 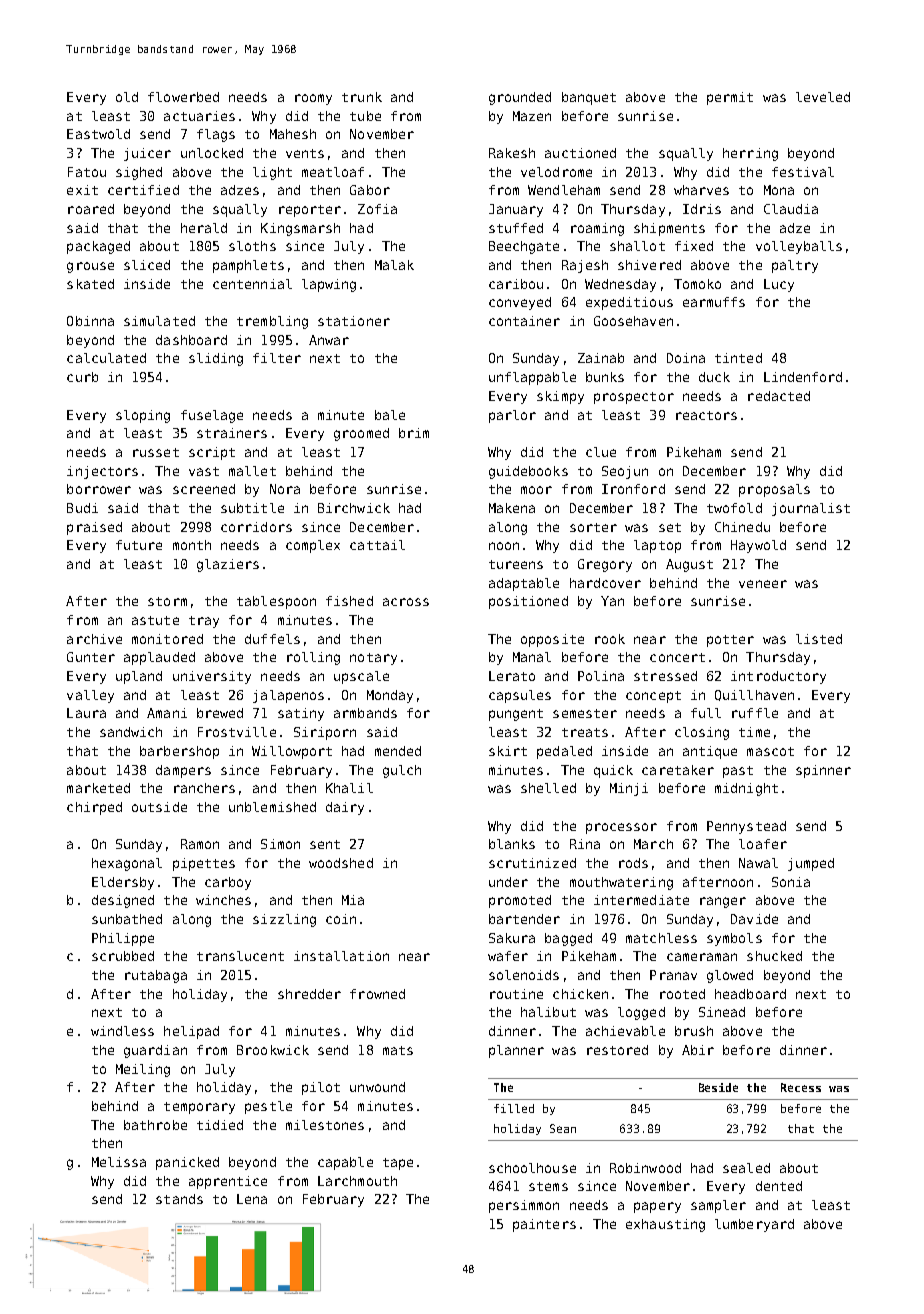 I want to click on Lucy, so click(x=779, y=285).
